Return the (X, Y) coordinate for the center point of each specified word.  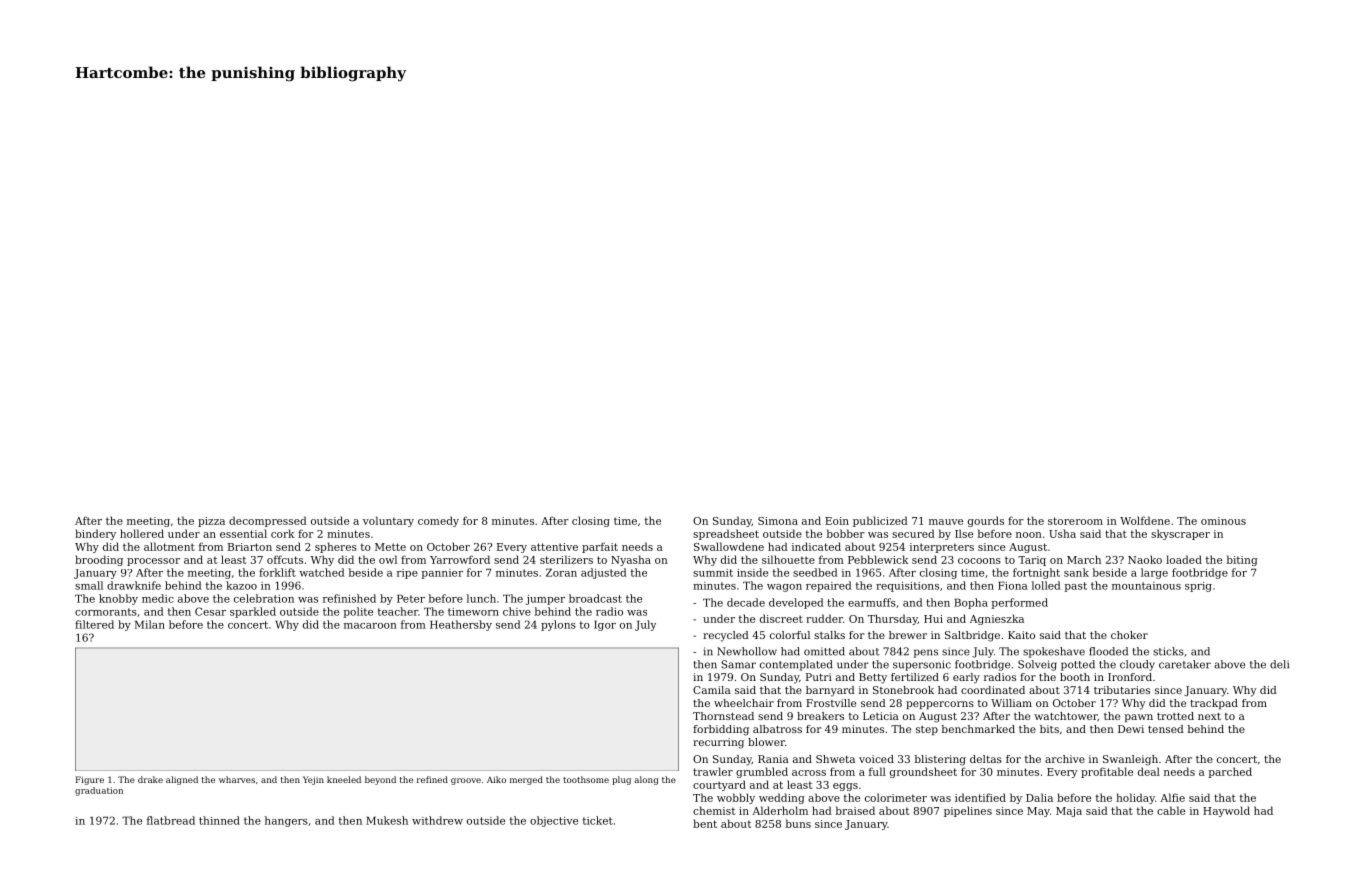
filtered (94, 624)
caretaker (1185, 664)
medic (157, 598)
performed (1020, 603)
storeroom (1075, 521)
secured (913, 533)
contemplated (796, 665)
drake (150, 779)
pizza (211, 522)
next (1209, 716)
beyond (380, 780)
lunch (481, 598)
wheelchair (744, 703)
